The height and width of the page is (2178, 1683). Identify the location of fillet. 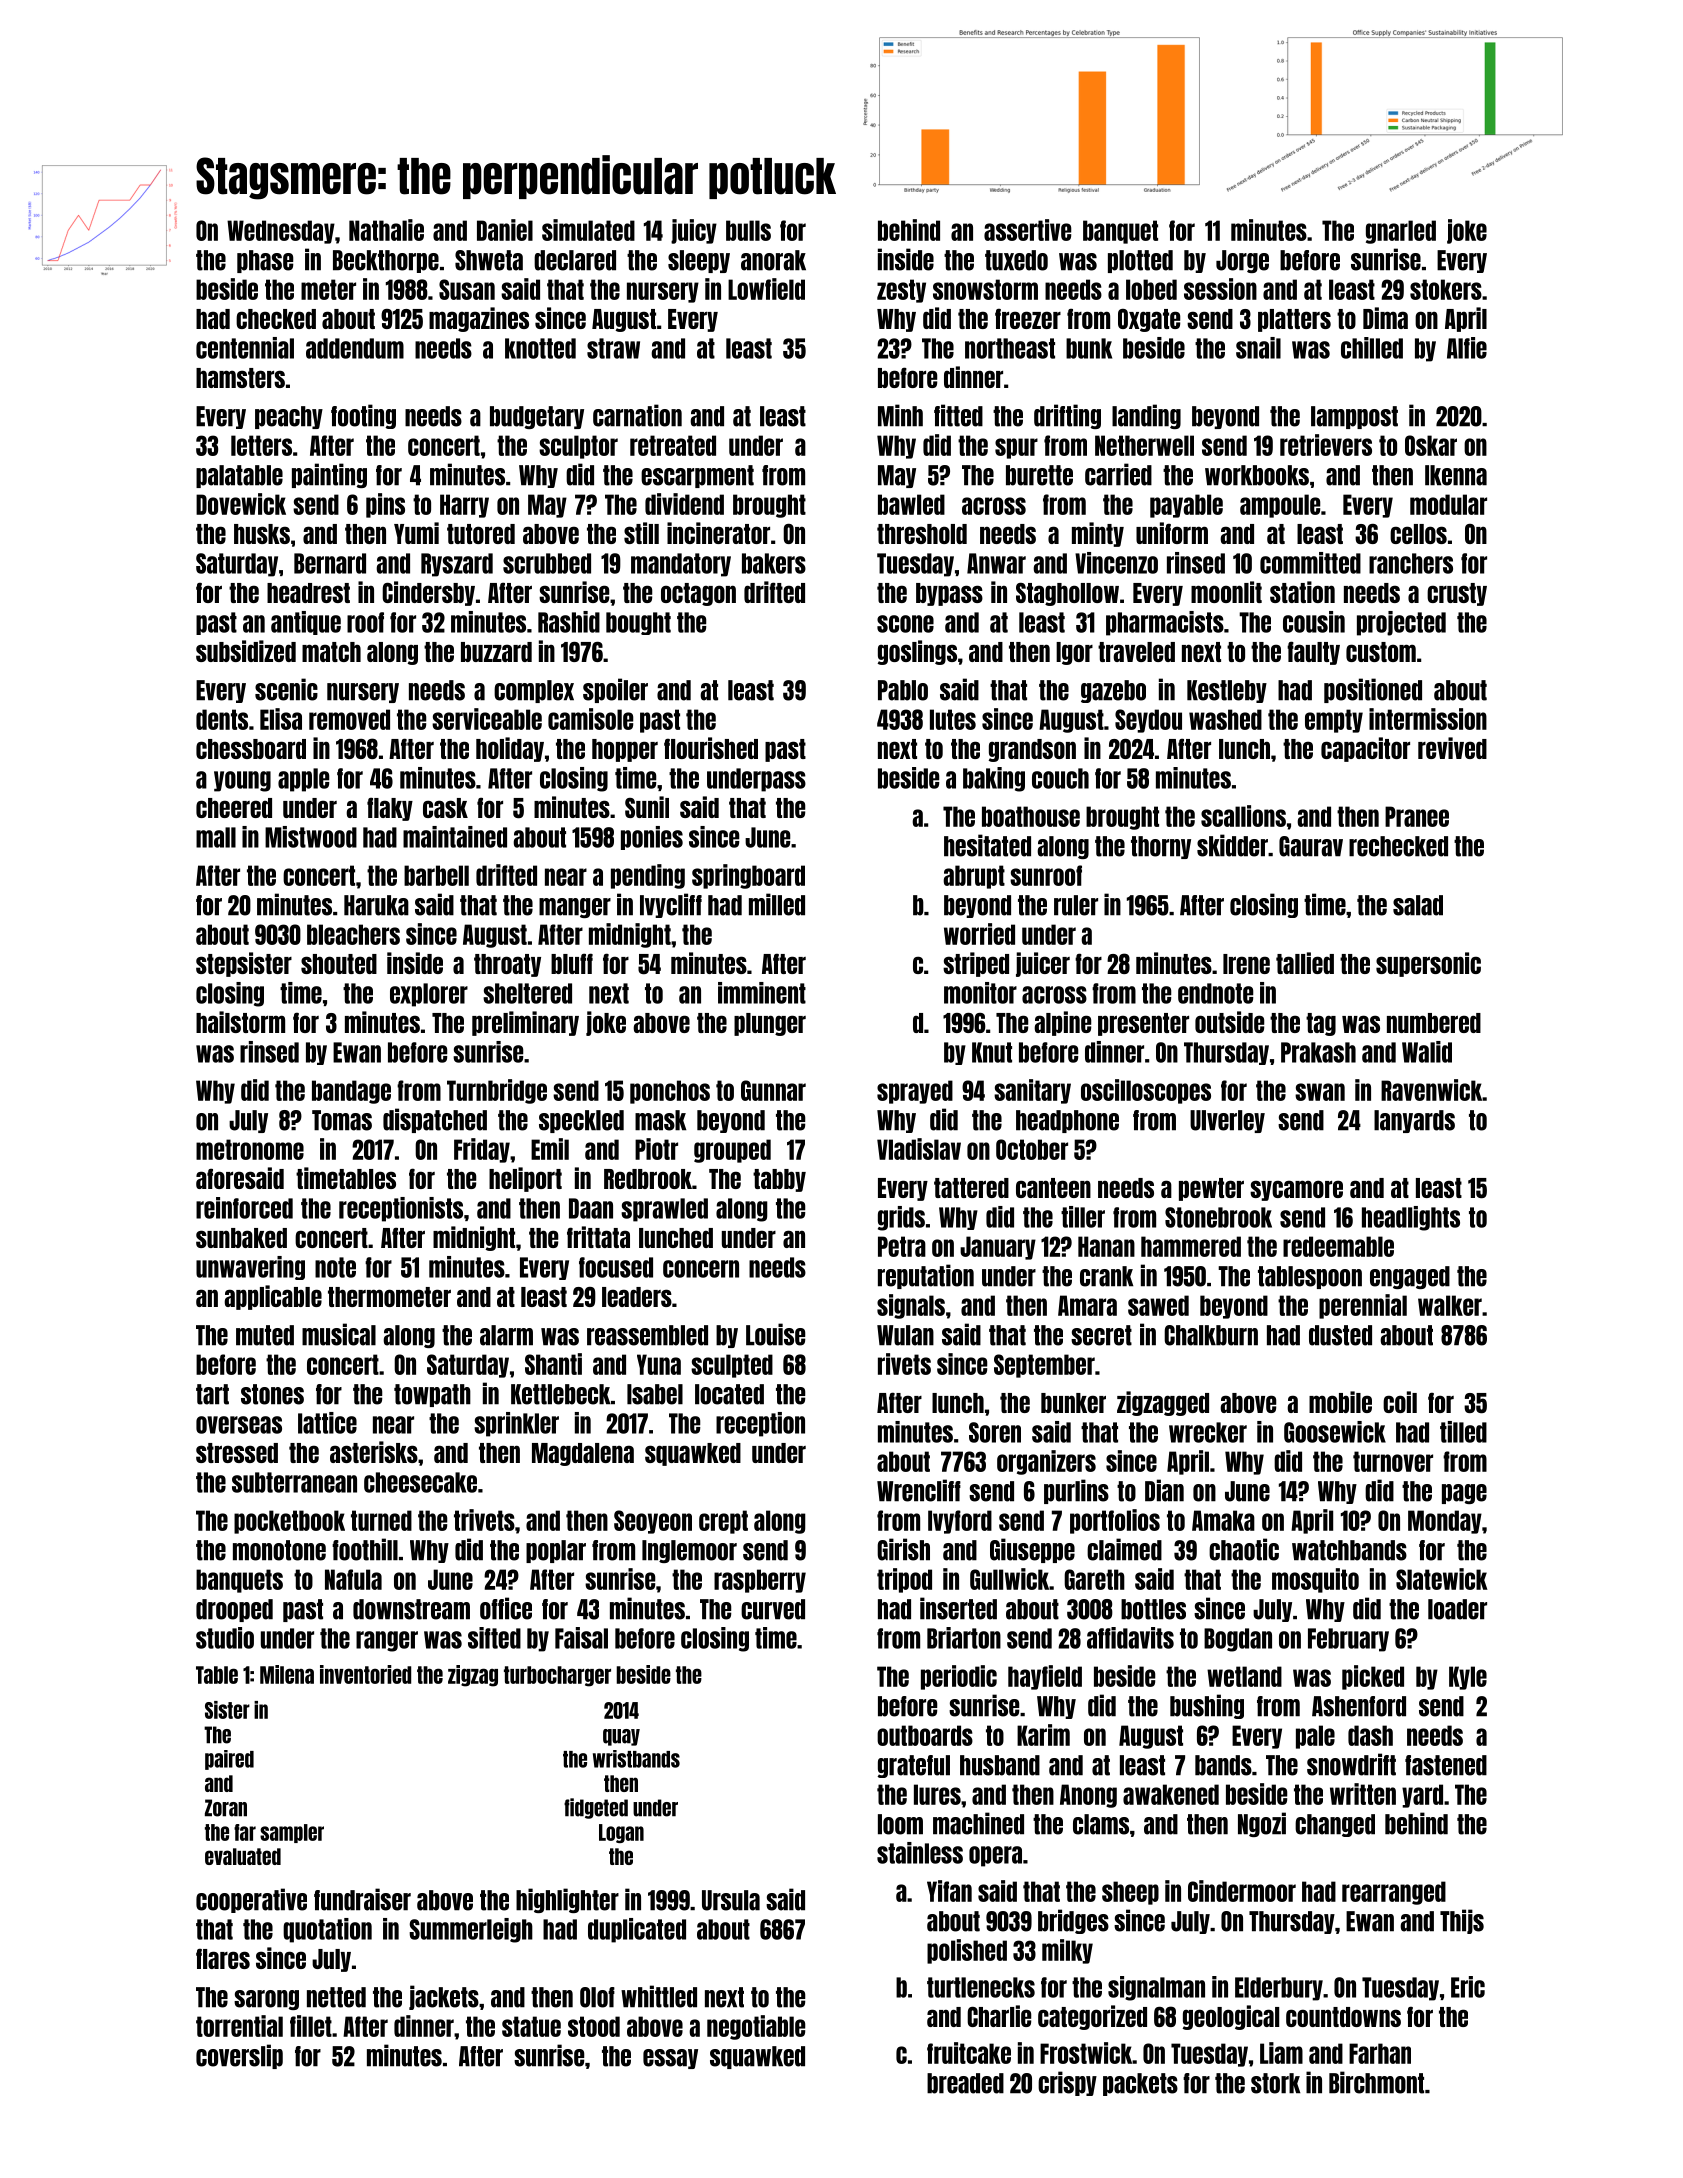
(311, 2026).
